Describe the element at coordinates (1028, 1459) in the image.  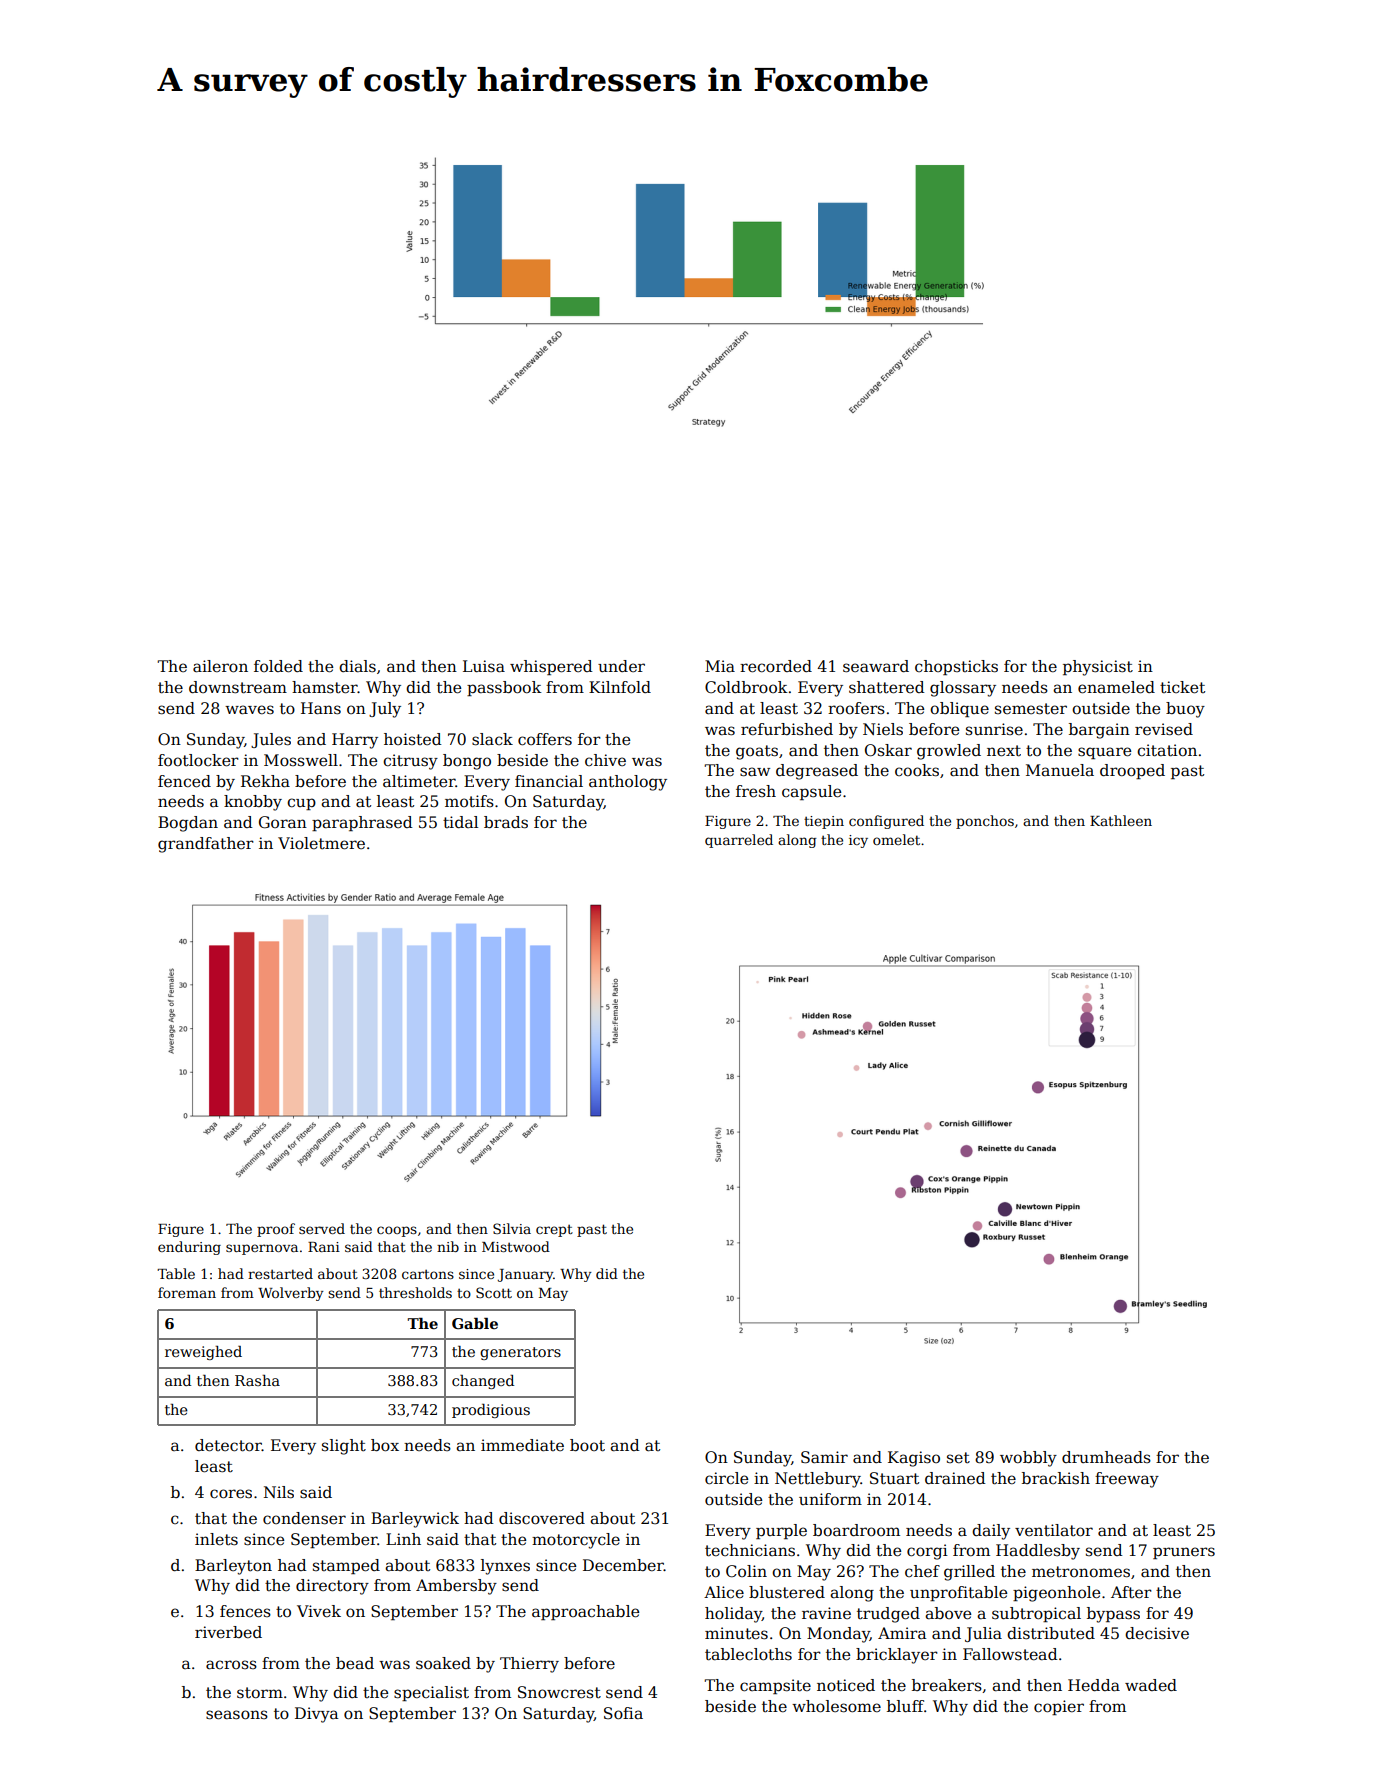
I see `wobbly` at that location.
